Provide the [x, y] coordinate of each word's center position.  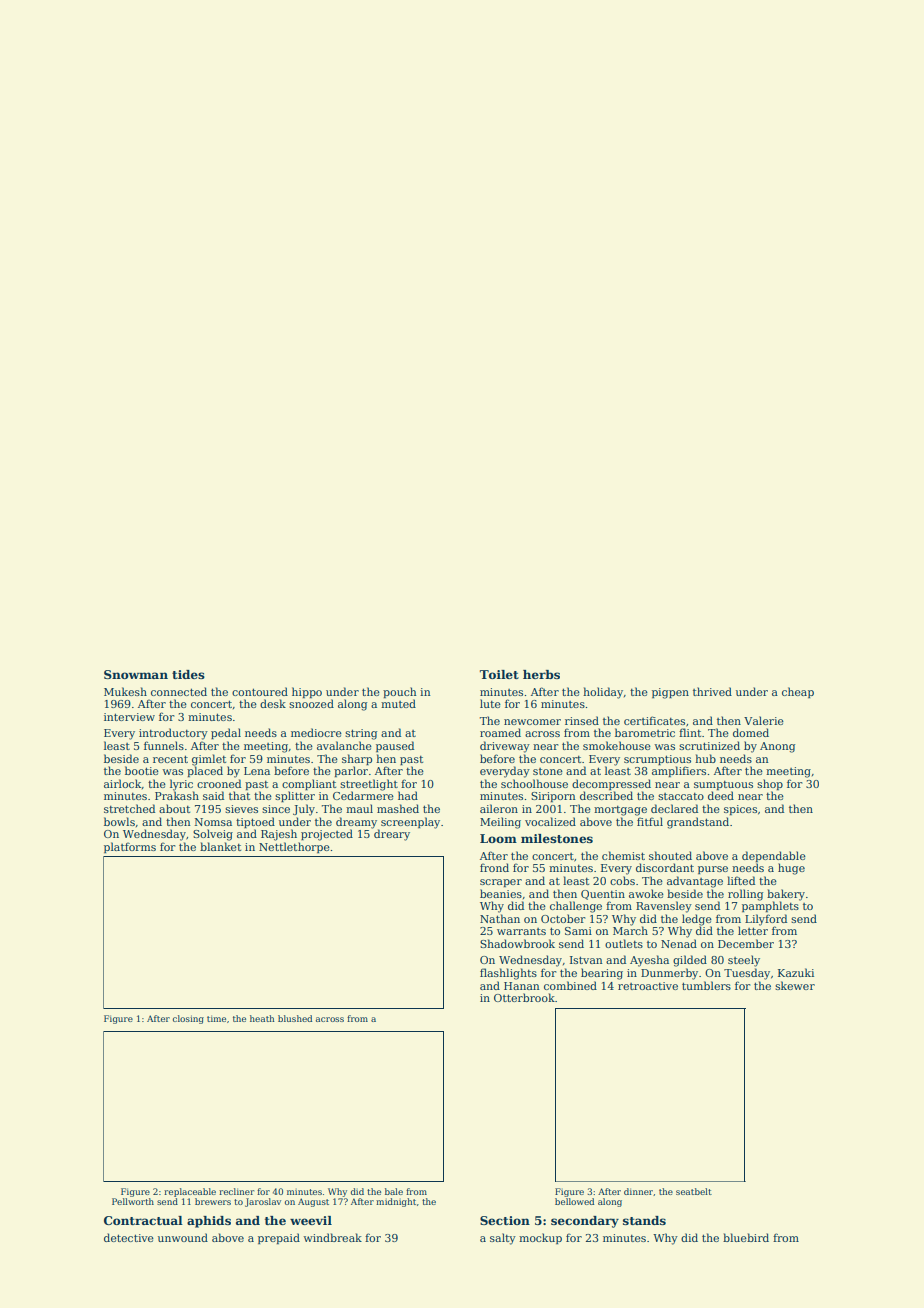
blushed [295, 1018]
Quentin [603, 895]
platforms [130, 847]
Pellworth [133, 1201]
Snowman [136, 674]
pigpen [670, 693]
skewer [795, 985]
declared [674, 808]
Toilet [499, 674]
